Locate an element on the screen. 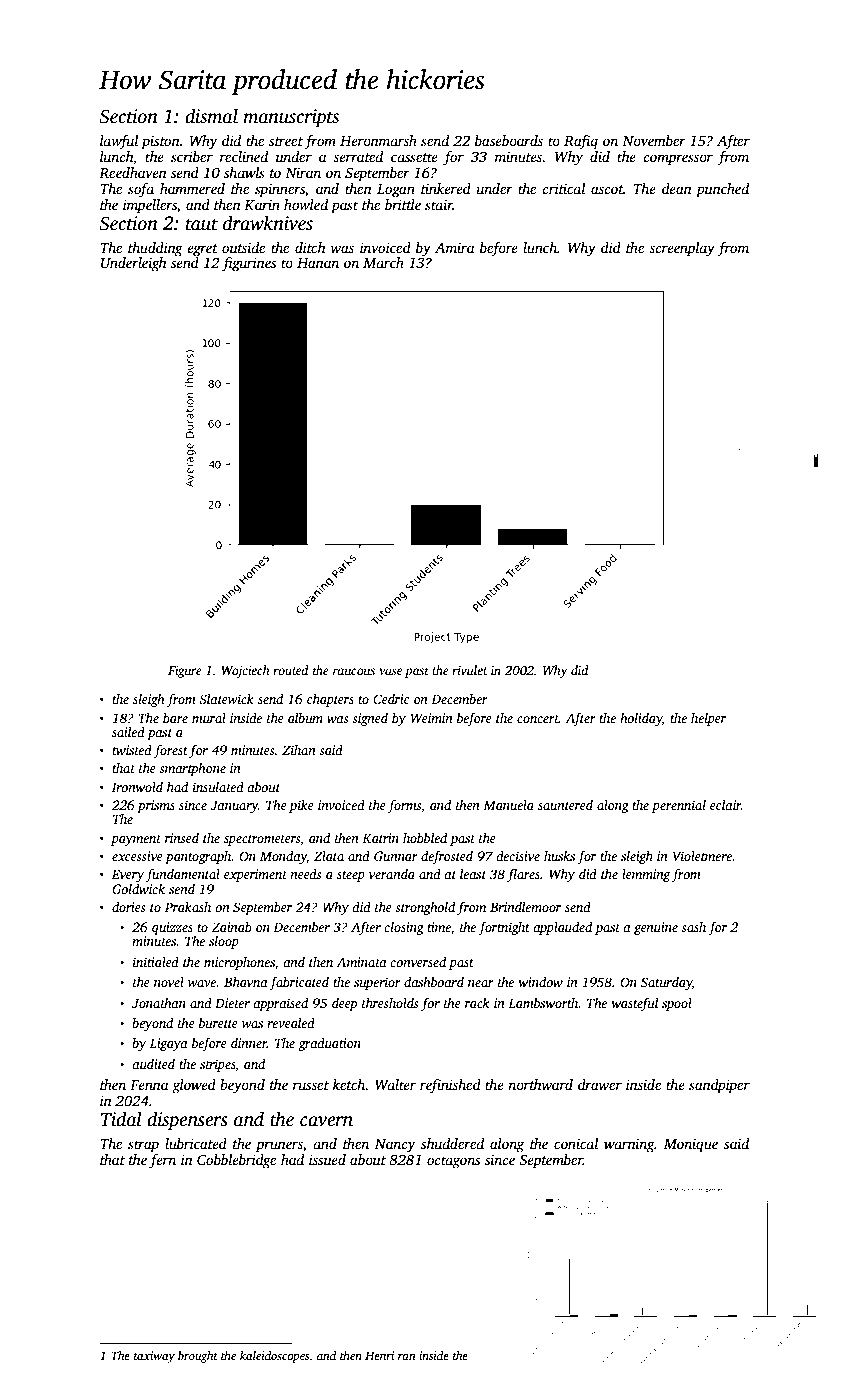 The width and height of the screenshot is (849, 1400). taxiway is located at coordinates (154, 1357).
